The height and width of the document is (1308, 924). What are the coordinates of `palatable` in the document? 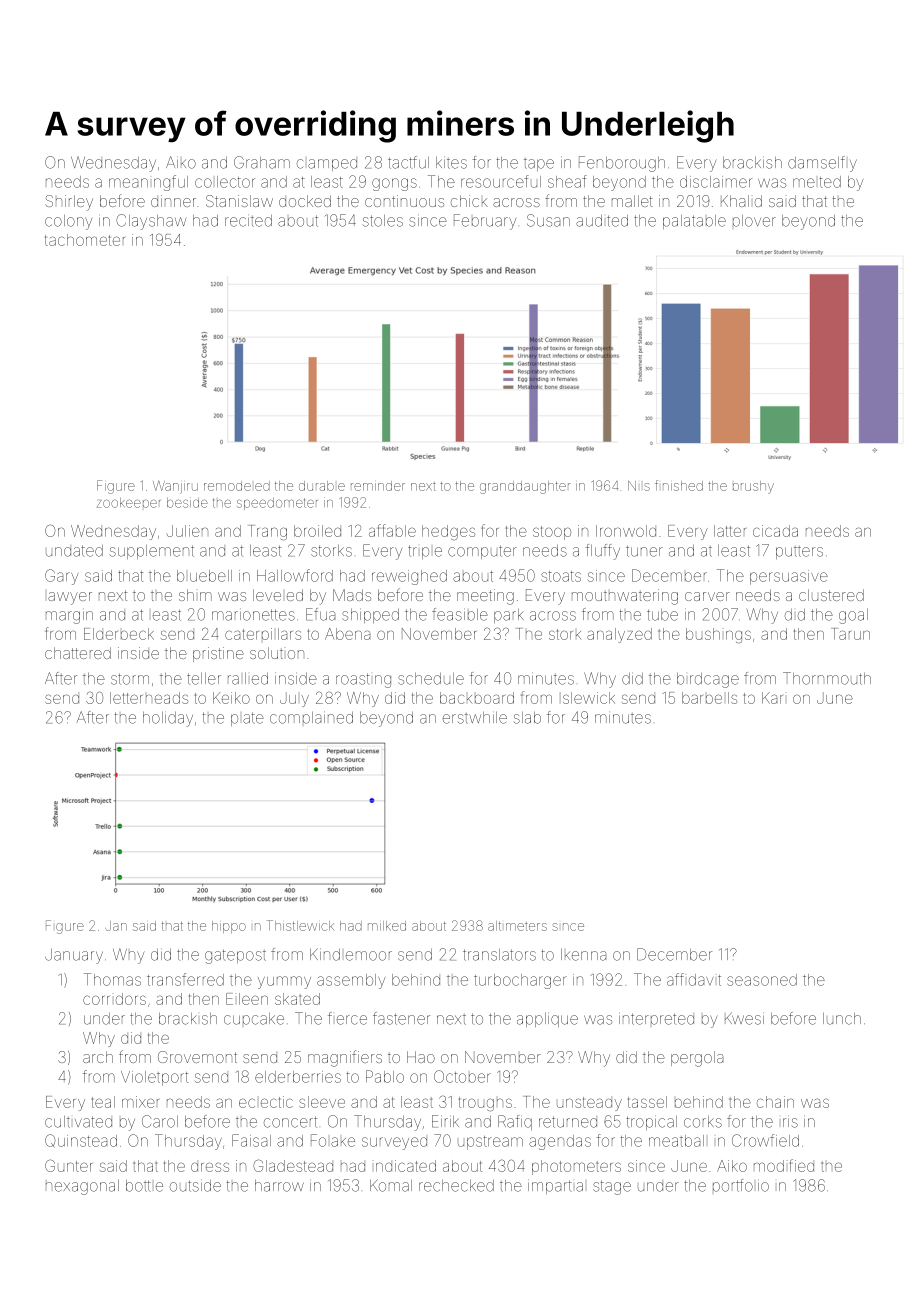 It's located at (694, 222).
